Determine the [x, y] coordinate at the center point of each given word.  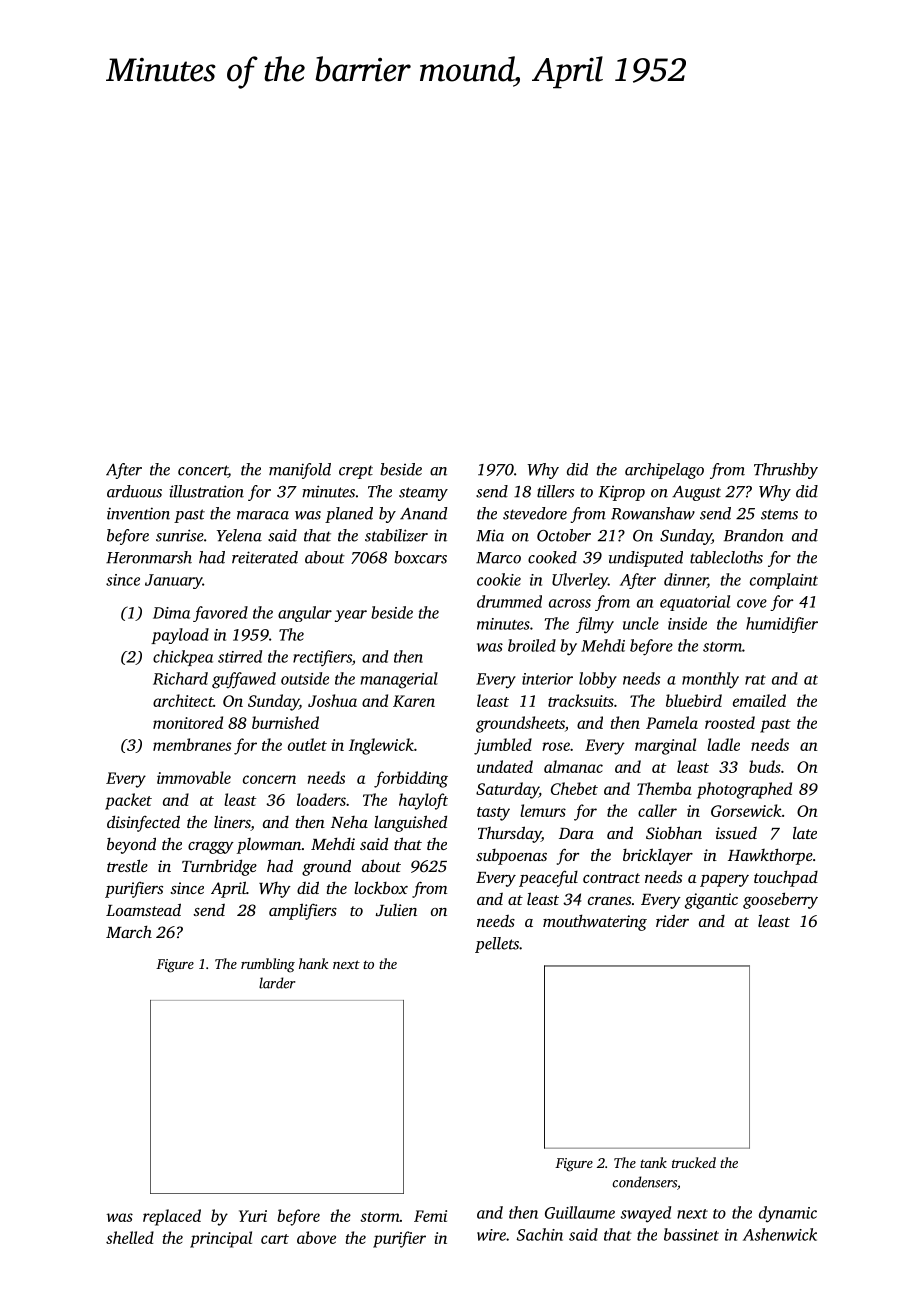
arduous [134, 491]
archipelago [664, 471]
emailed [759, 700]
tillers [555, 491]
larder [277, 983]
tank [653, 1162]
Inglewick [381, 746]
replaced [172, 1217]
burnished [285, 722]
